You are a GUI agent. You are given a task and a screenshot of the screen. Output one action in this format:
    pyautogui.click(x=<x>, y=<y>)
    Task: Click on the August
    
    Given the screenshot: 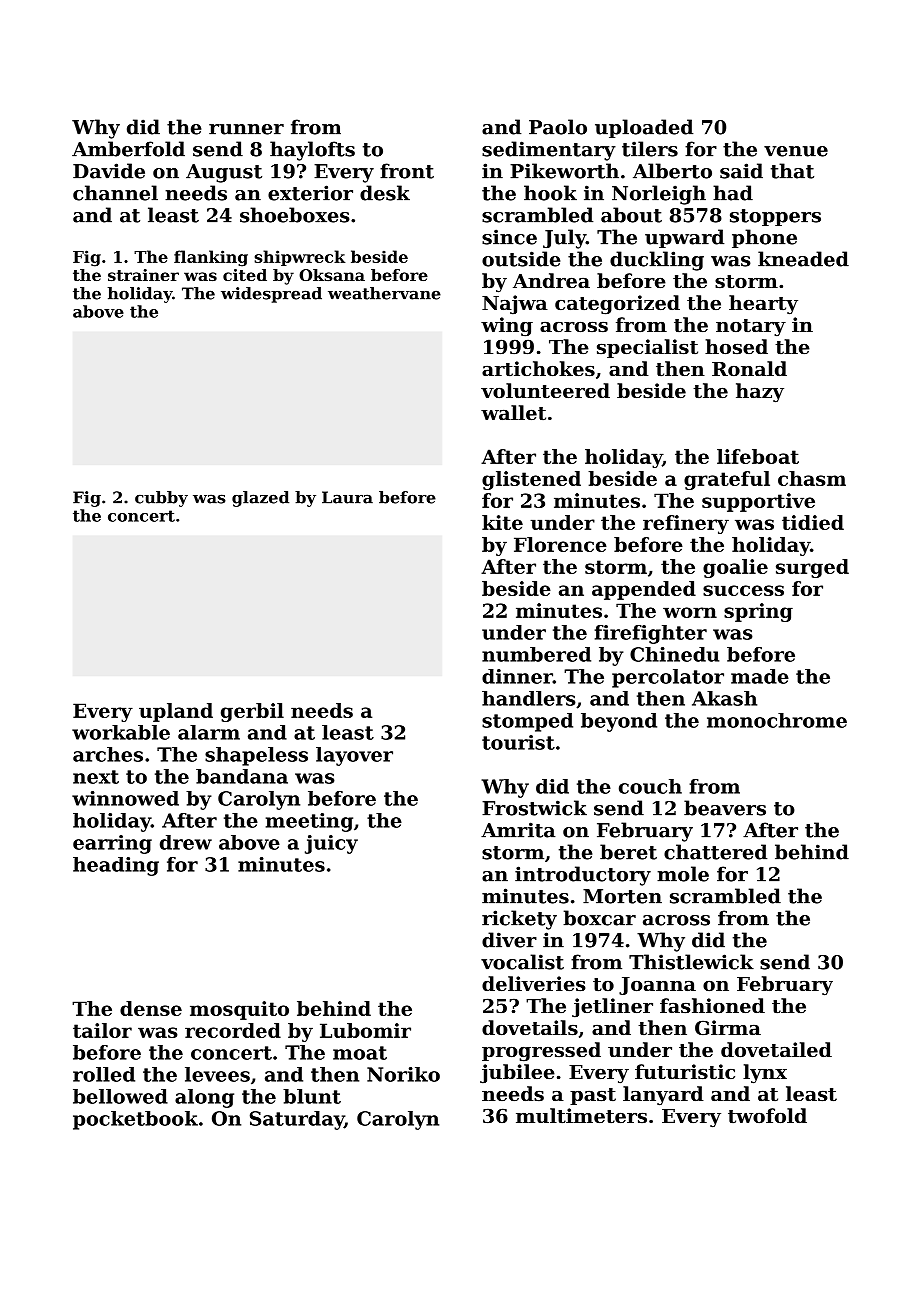 What is the action you would take?
    pyautogui.click(x=224, y=173)
